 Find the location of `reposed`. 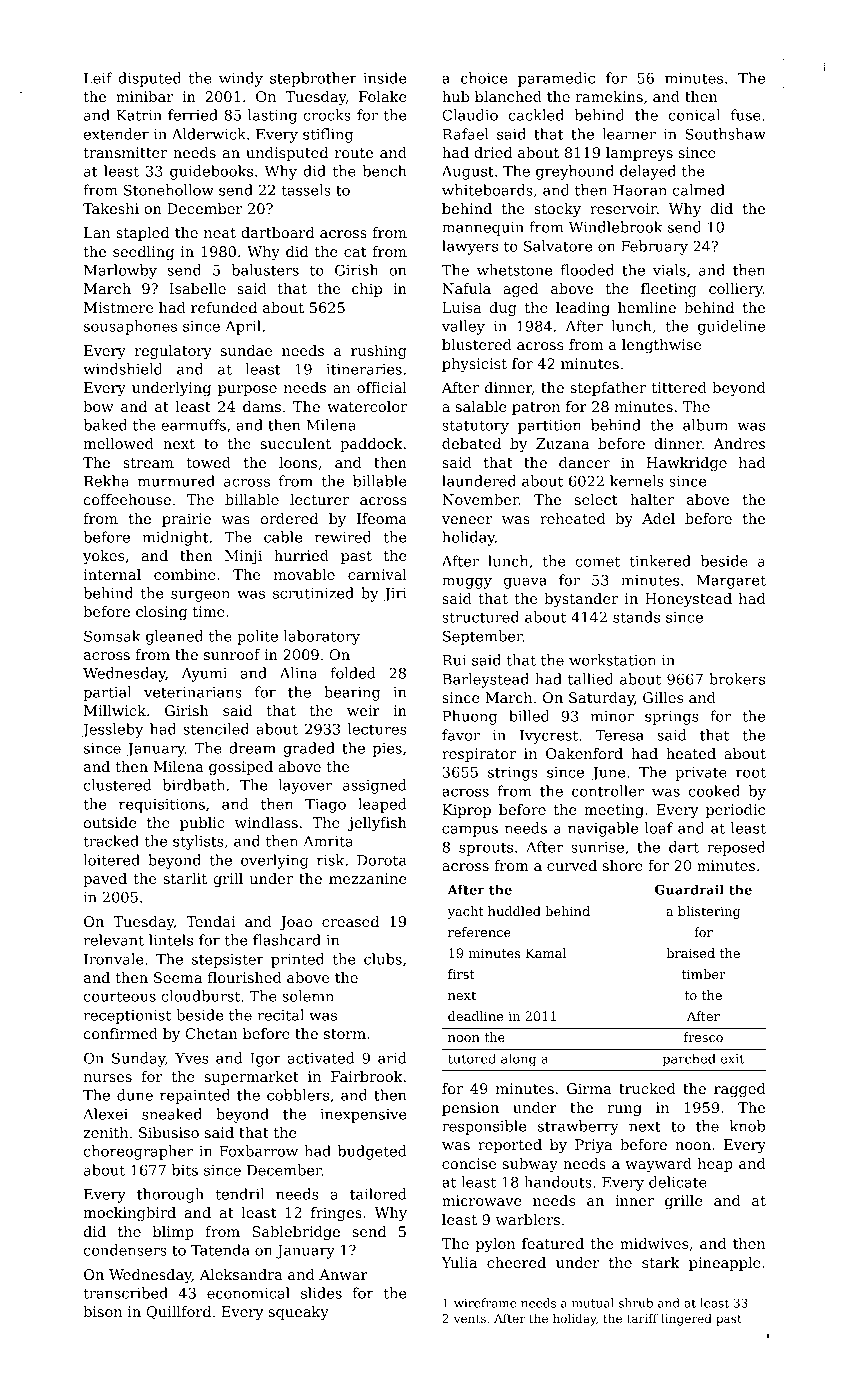

reposed is located at coordinates (736, 848).
